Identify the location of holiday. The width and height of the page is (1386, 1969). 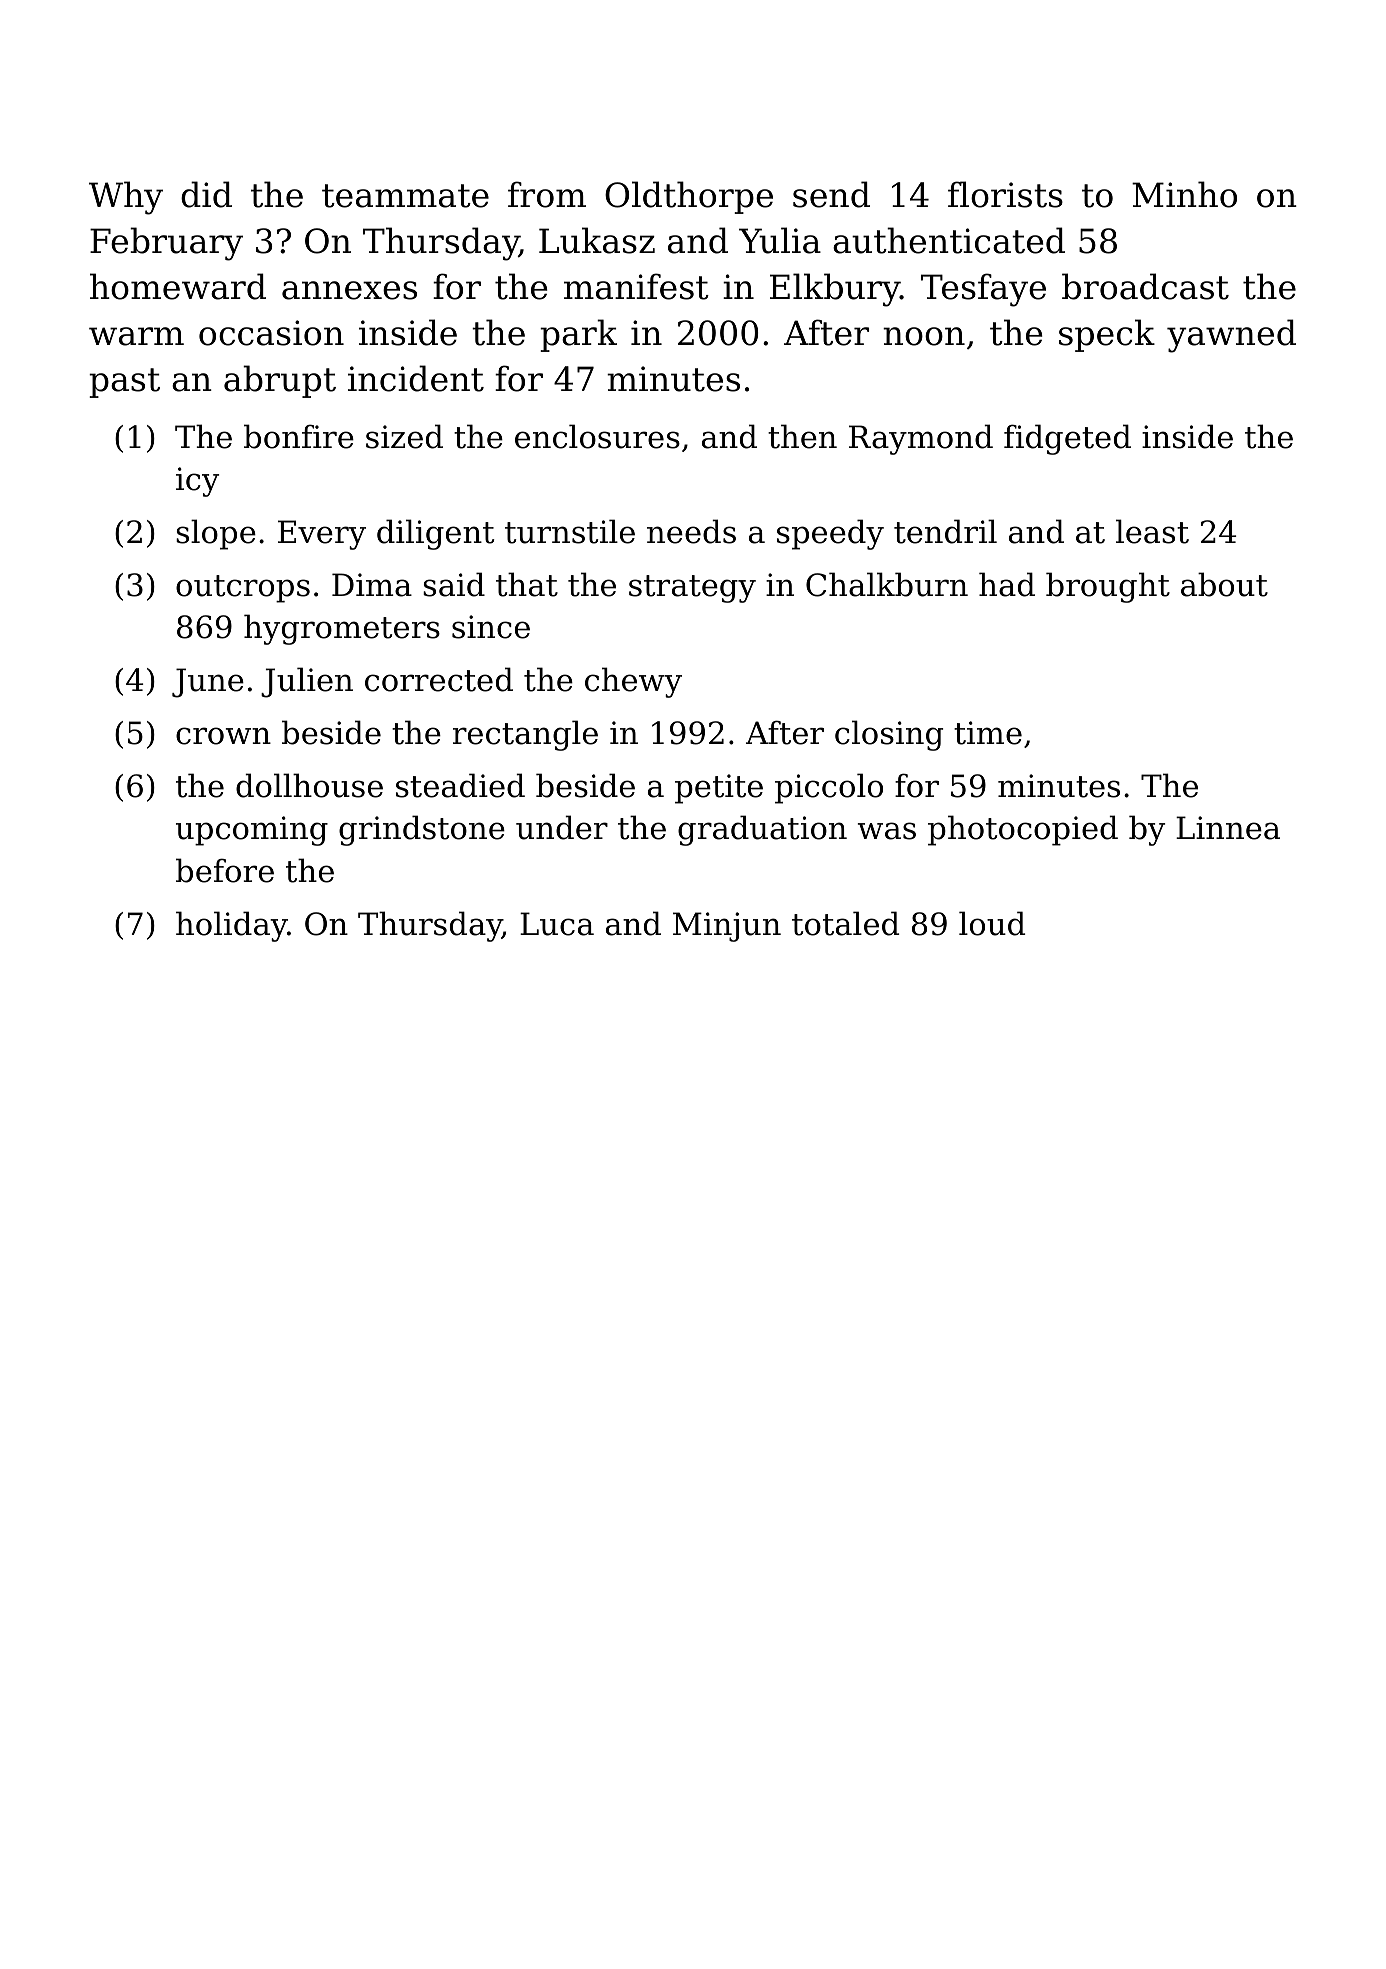
(232, 926).
